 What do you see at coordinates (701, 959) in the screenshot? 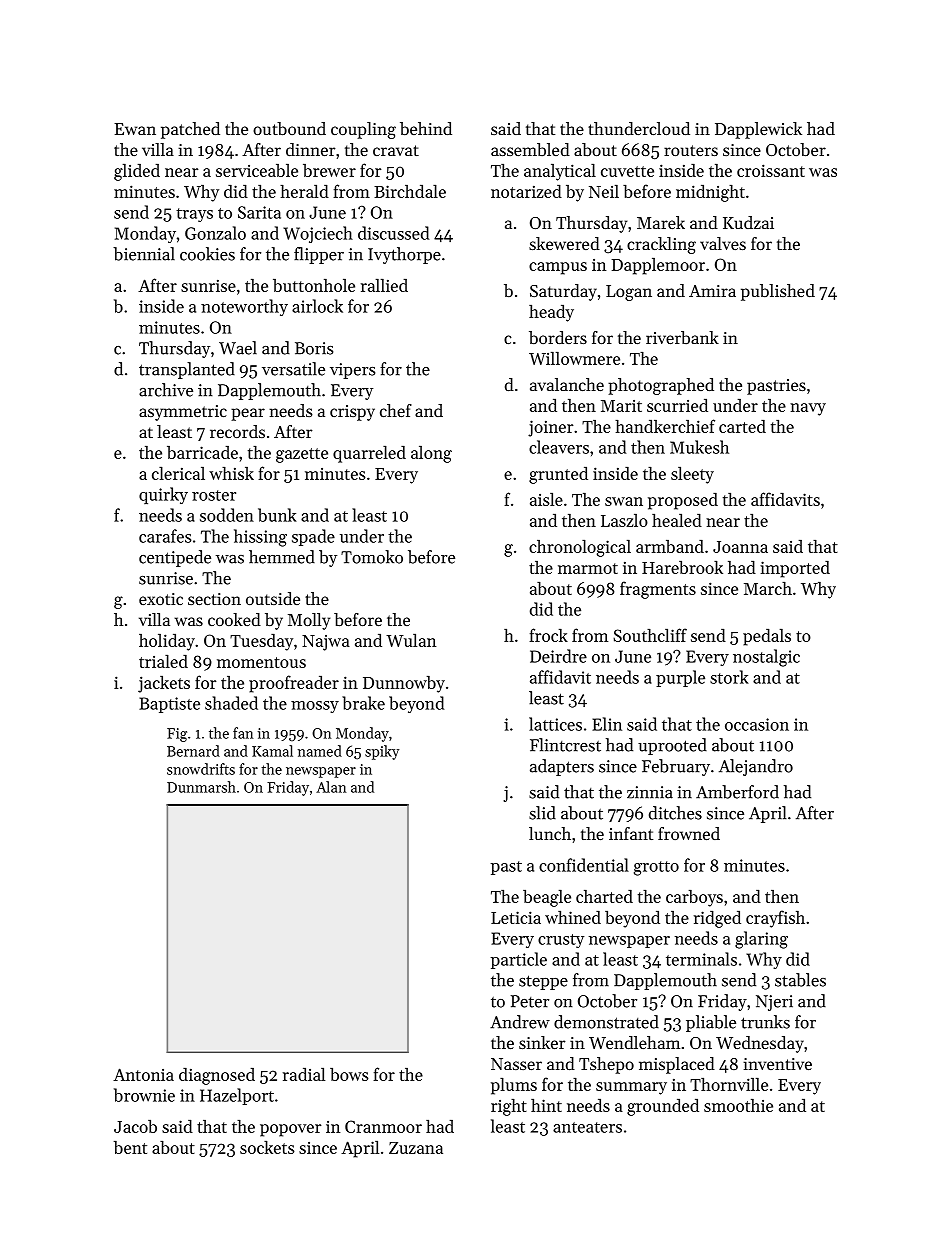
I see `terminals` at bounding box center [701, 959].
